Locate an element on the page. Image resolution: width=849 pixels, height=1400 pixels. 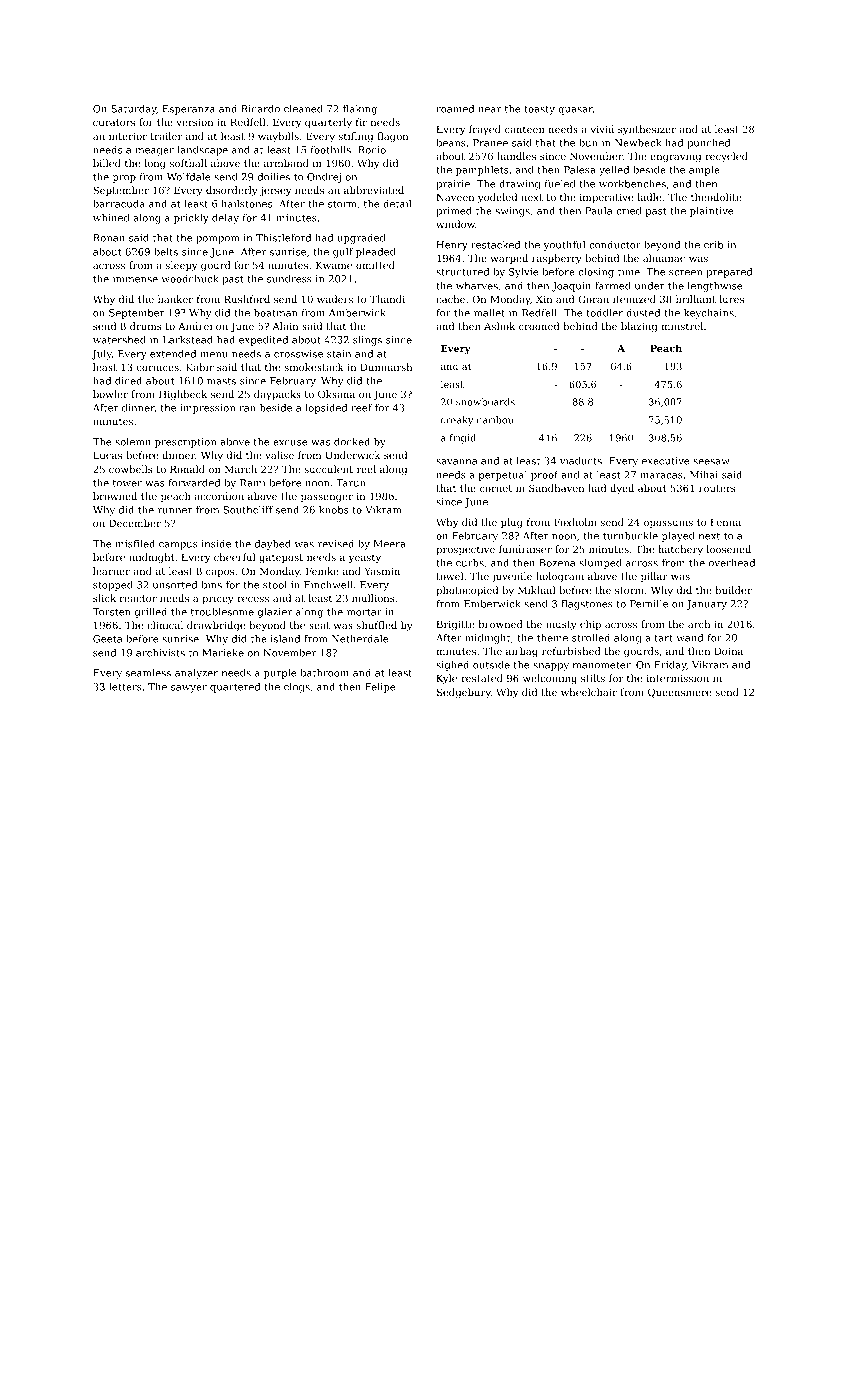
plug is located at coordinates (511, 523).
